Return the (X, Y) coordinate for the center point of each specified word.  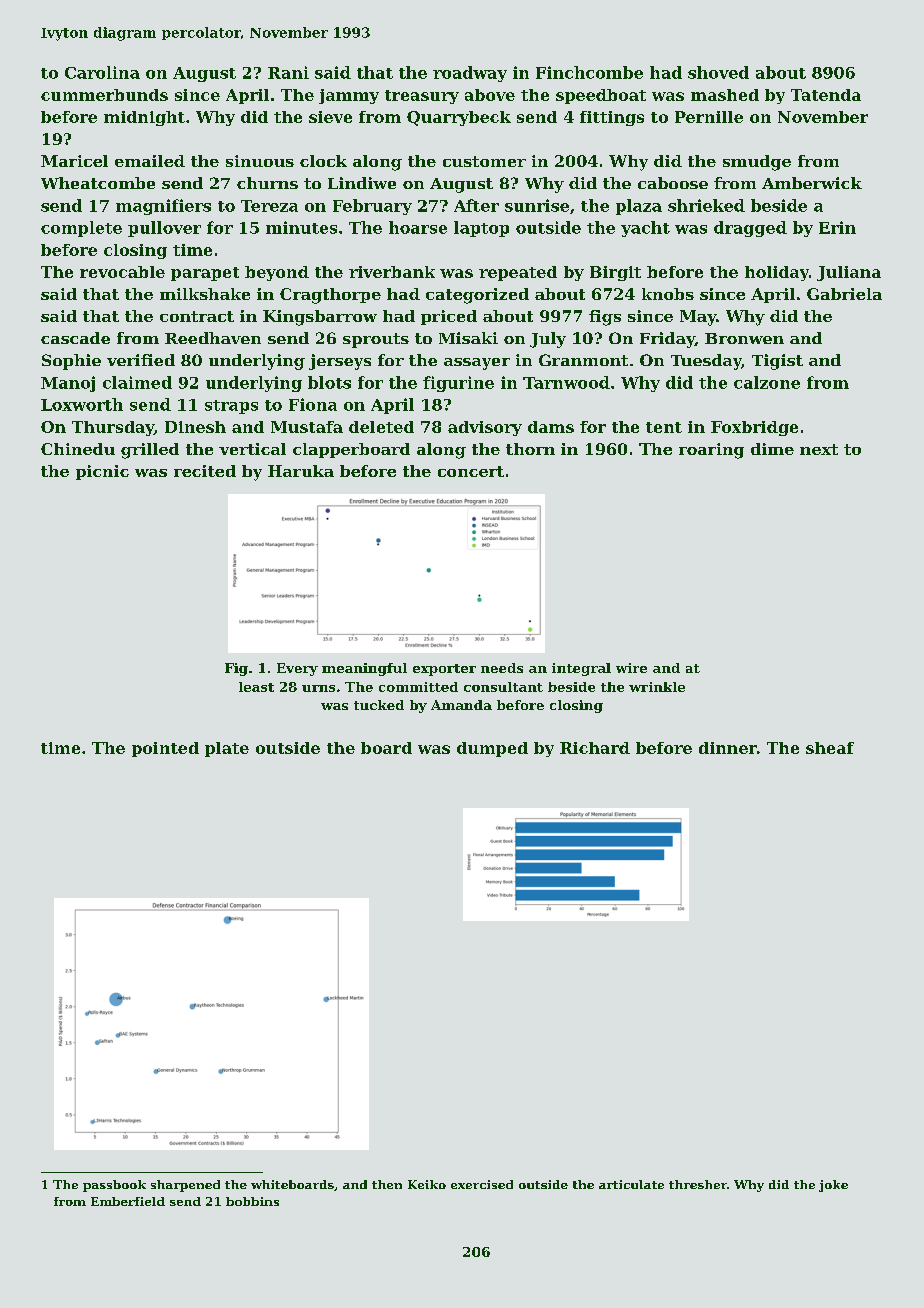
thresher (698, 1184)
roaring (711, 451)
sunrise (537, 205)
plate (227, 749)
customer (484, 161)
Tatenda (826, 95)
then (387, 1184)
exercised (482, 1184)
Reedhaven (213, 338)
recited (205, 471)
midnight (144, 118)
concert (471, 471)
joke (833, 1186)
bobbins (252, 1201)
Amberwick (812, 183)
